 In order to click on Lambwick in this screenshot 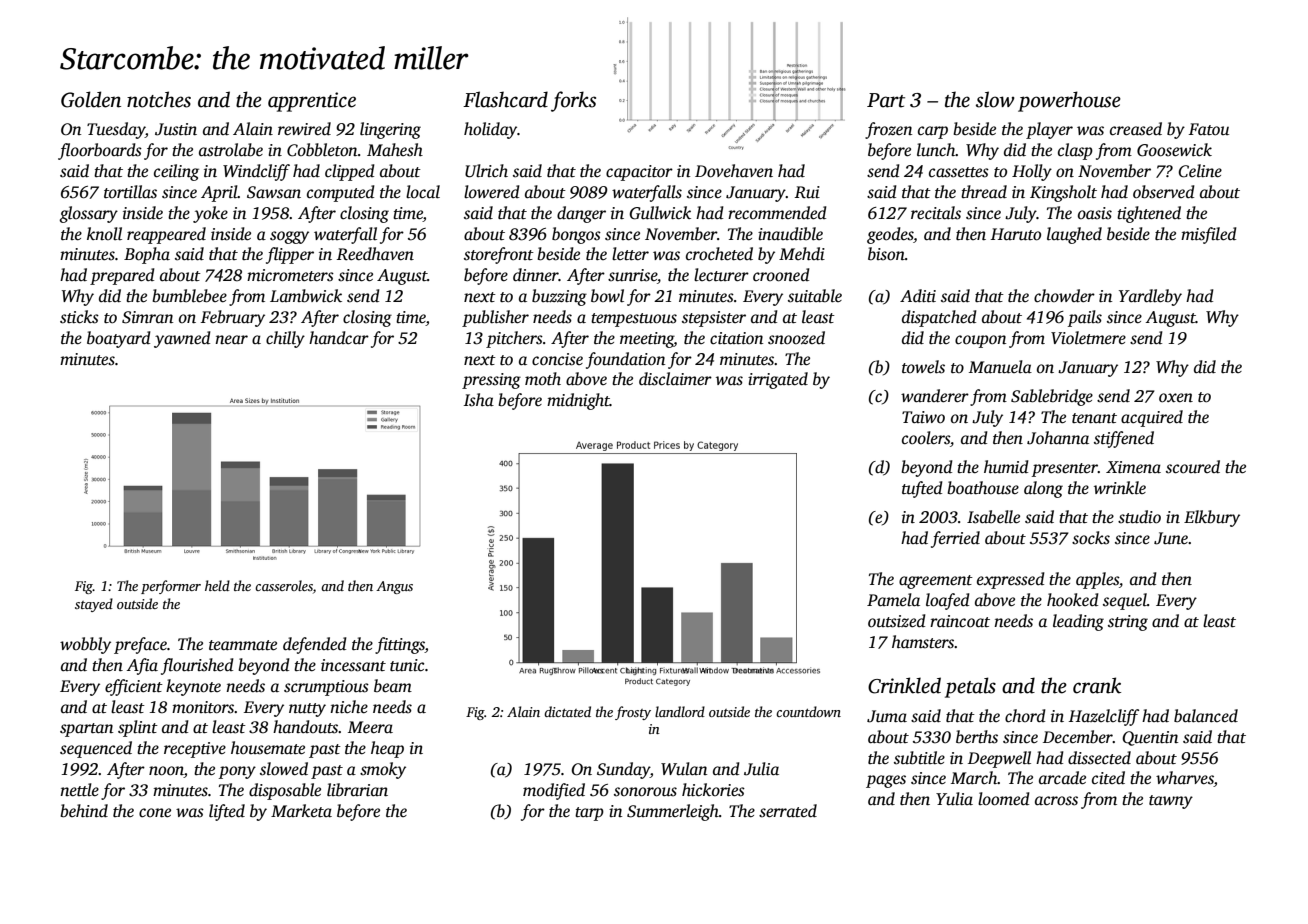, I will do `click(306, 296)`.
